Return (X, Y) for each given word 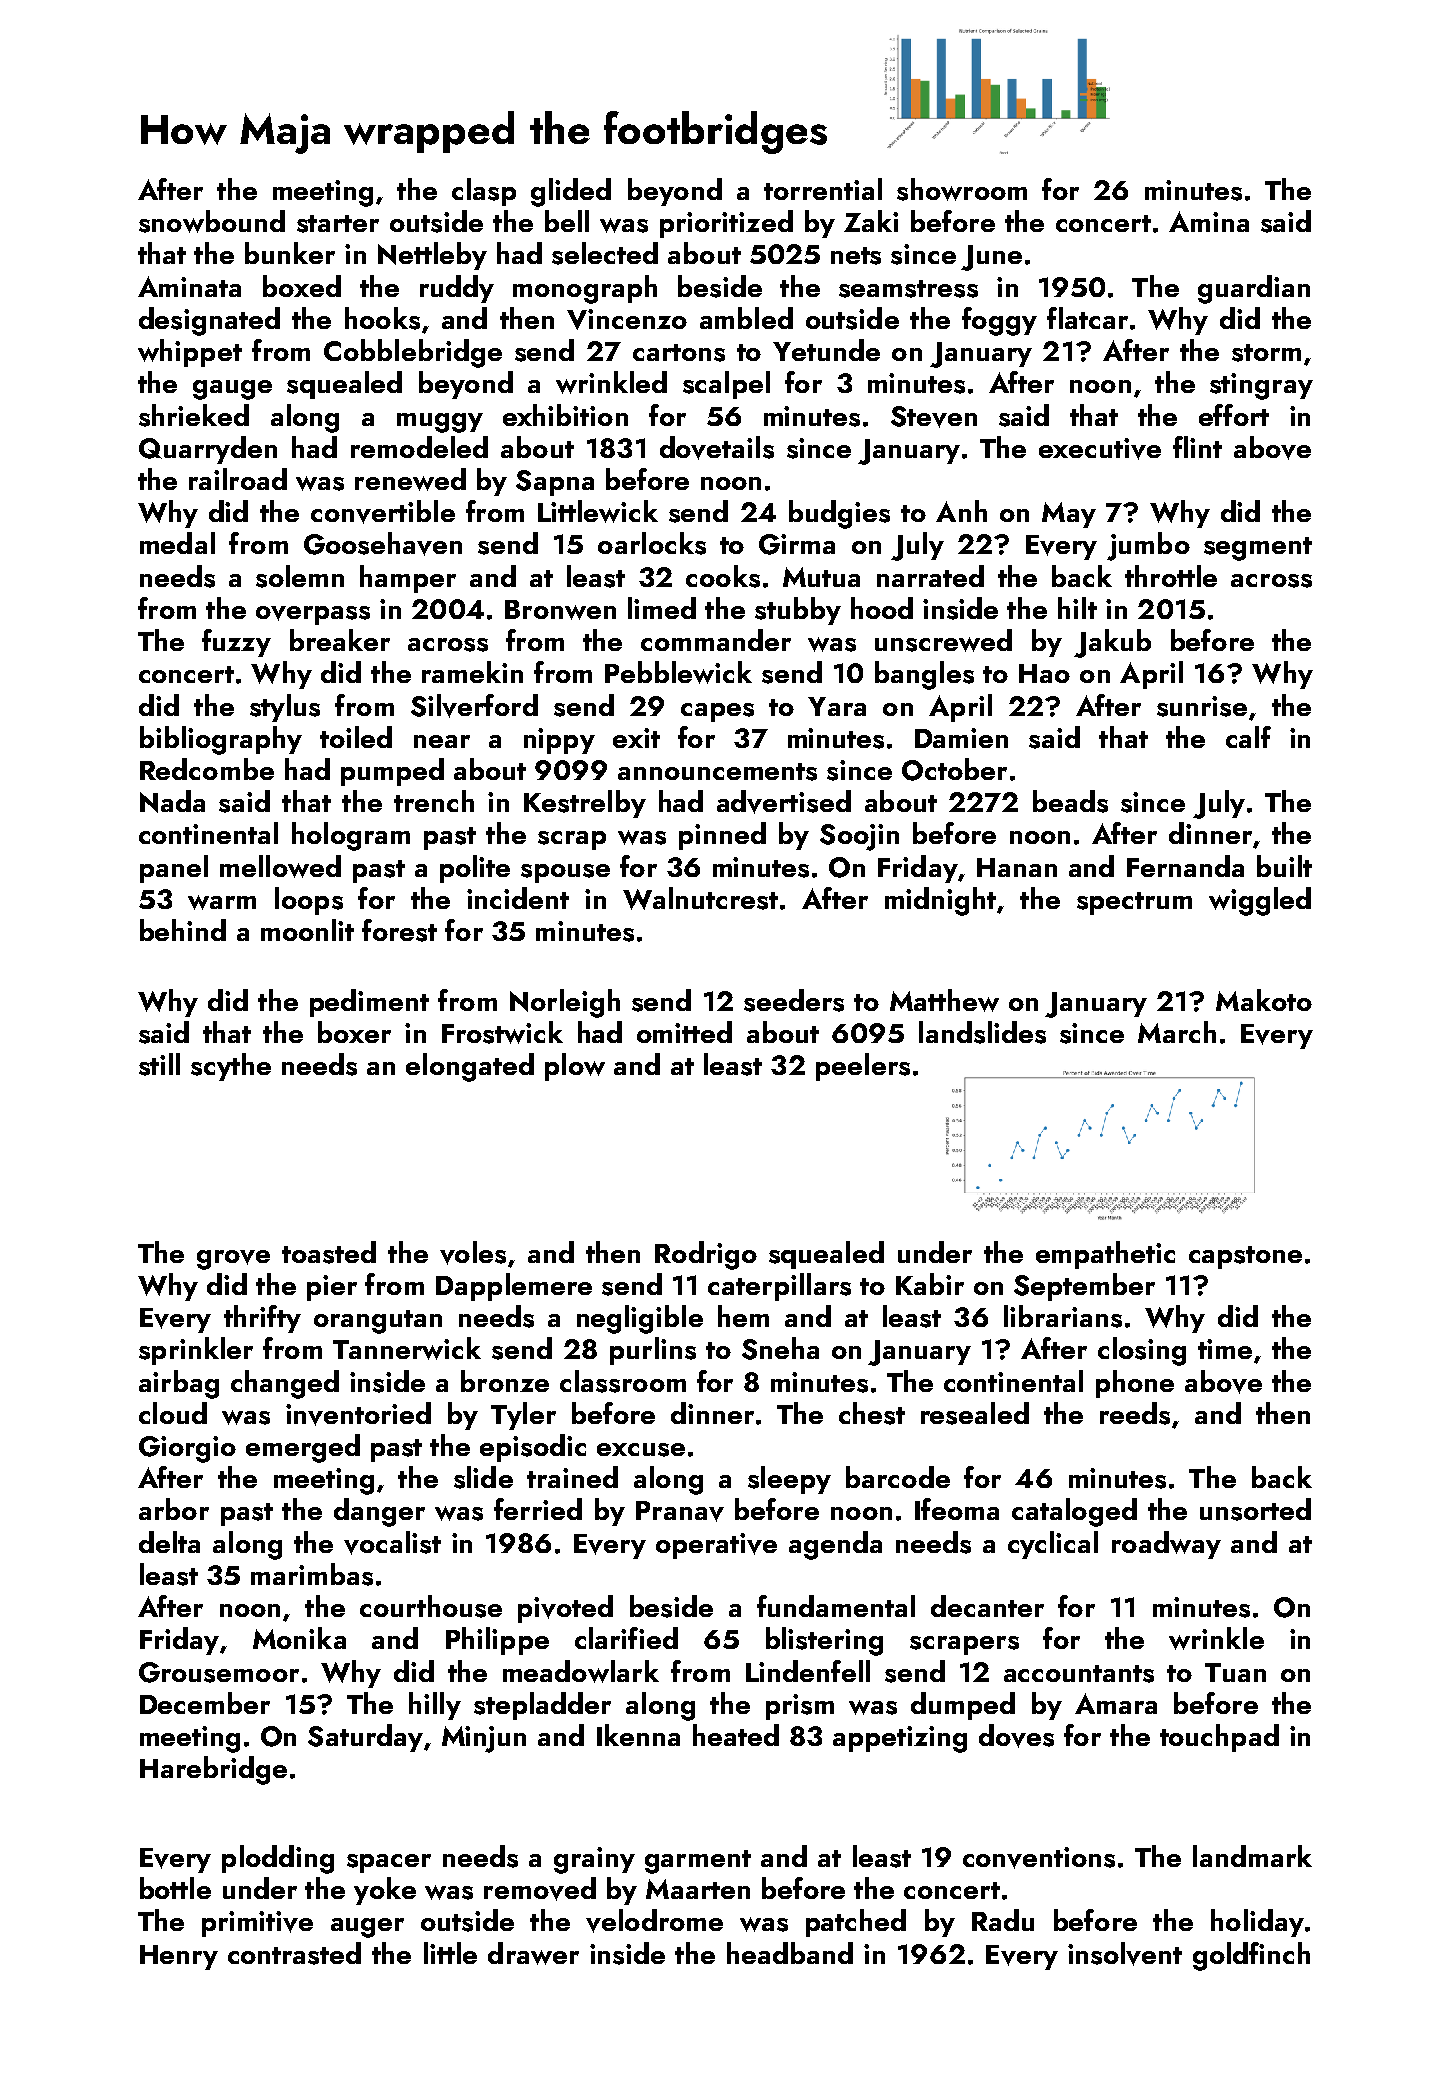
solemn (300, 576)
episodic (533, 1448)
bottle (175, 1888)
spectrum (1134, 903)
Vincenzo (627, 319)
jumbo (1148, 546)
